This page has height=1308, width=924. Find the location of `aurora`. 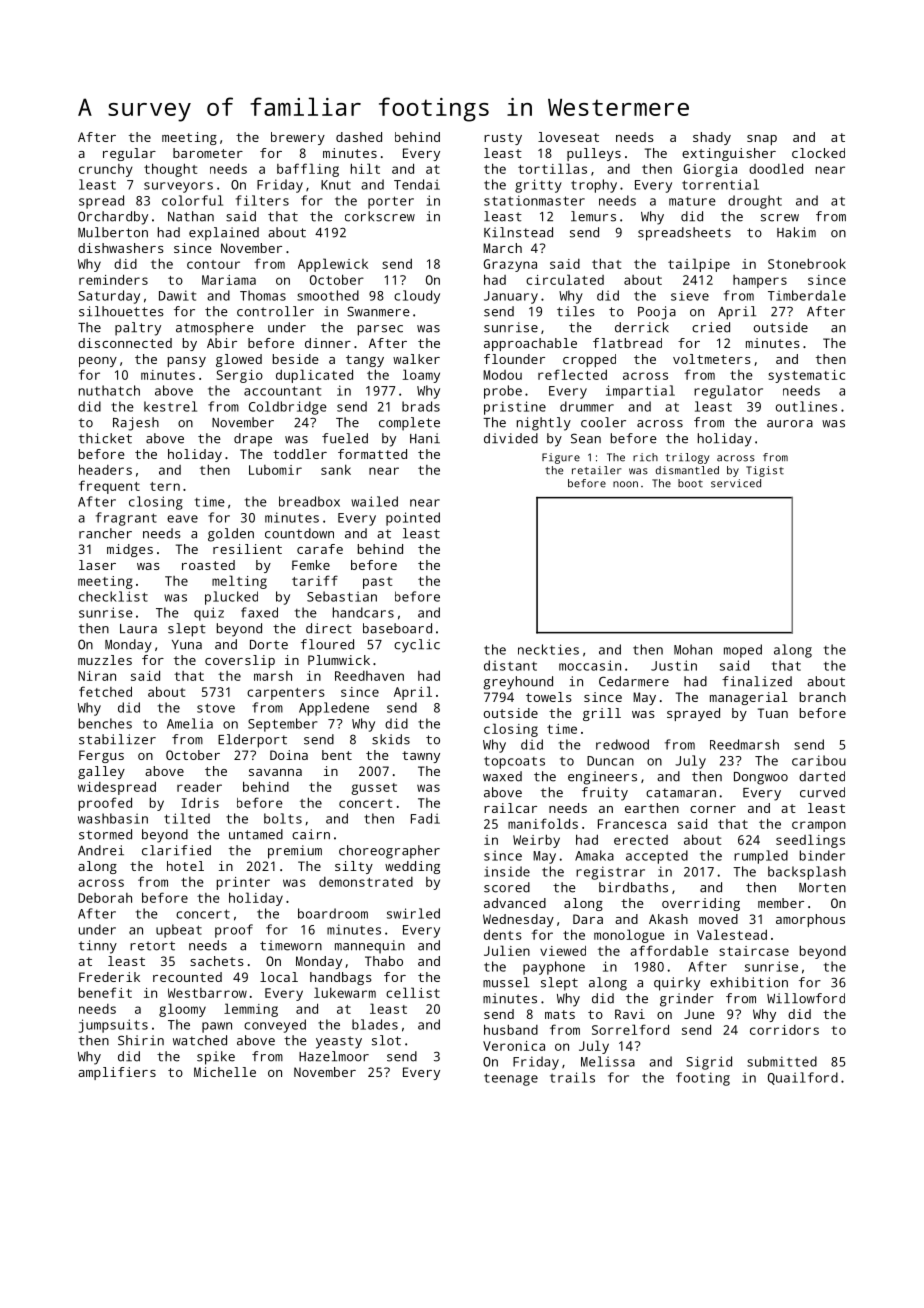

aurora is located at coordinates (790, 424).
